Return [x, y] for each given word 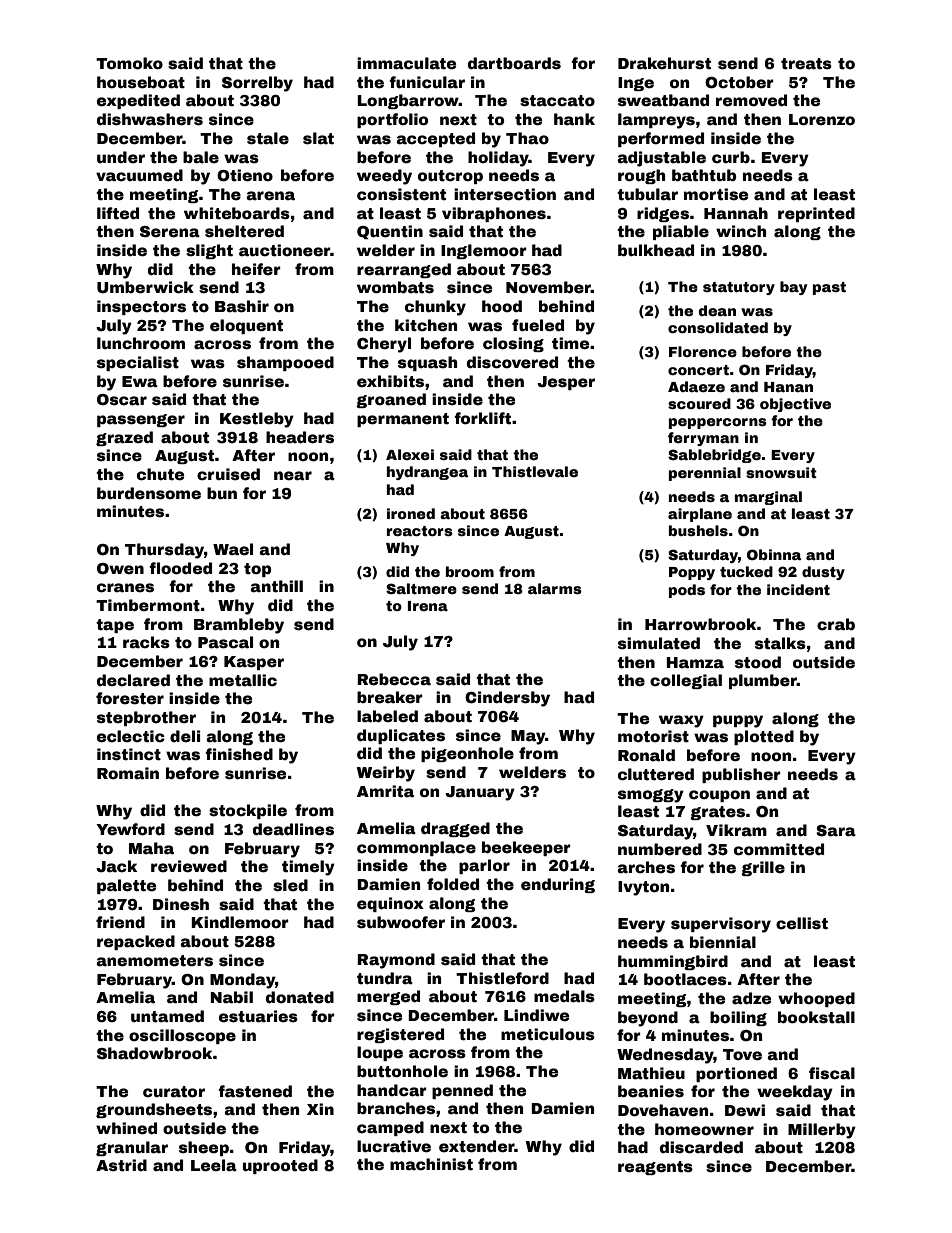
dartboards [514, 63]
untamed [167, 1016]
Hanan [788, 387]
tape [115, 626]
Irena [428, 606]
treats [806, 64]
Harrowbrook [700, 624]
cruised [228, 474]
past [829, 288]
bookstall [816, 1017]
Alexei [410, 454]
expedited [138, 101]
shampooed [285, 363]
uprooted [280, 1166]
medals [564, 996]
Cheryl [384, 345]
